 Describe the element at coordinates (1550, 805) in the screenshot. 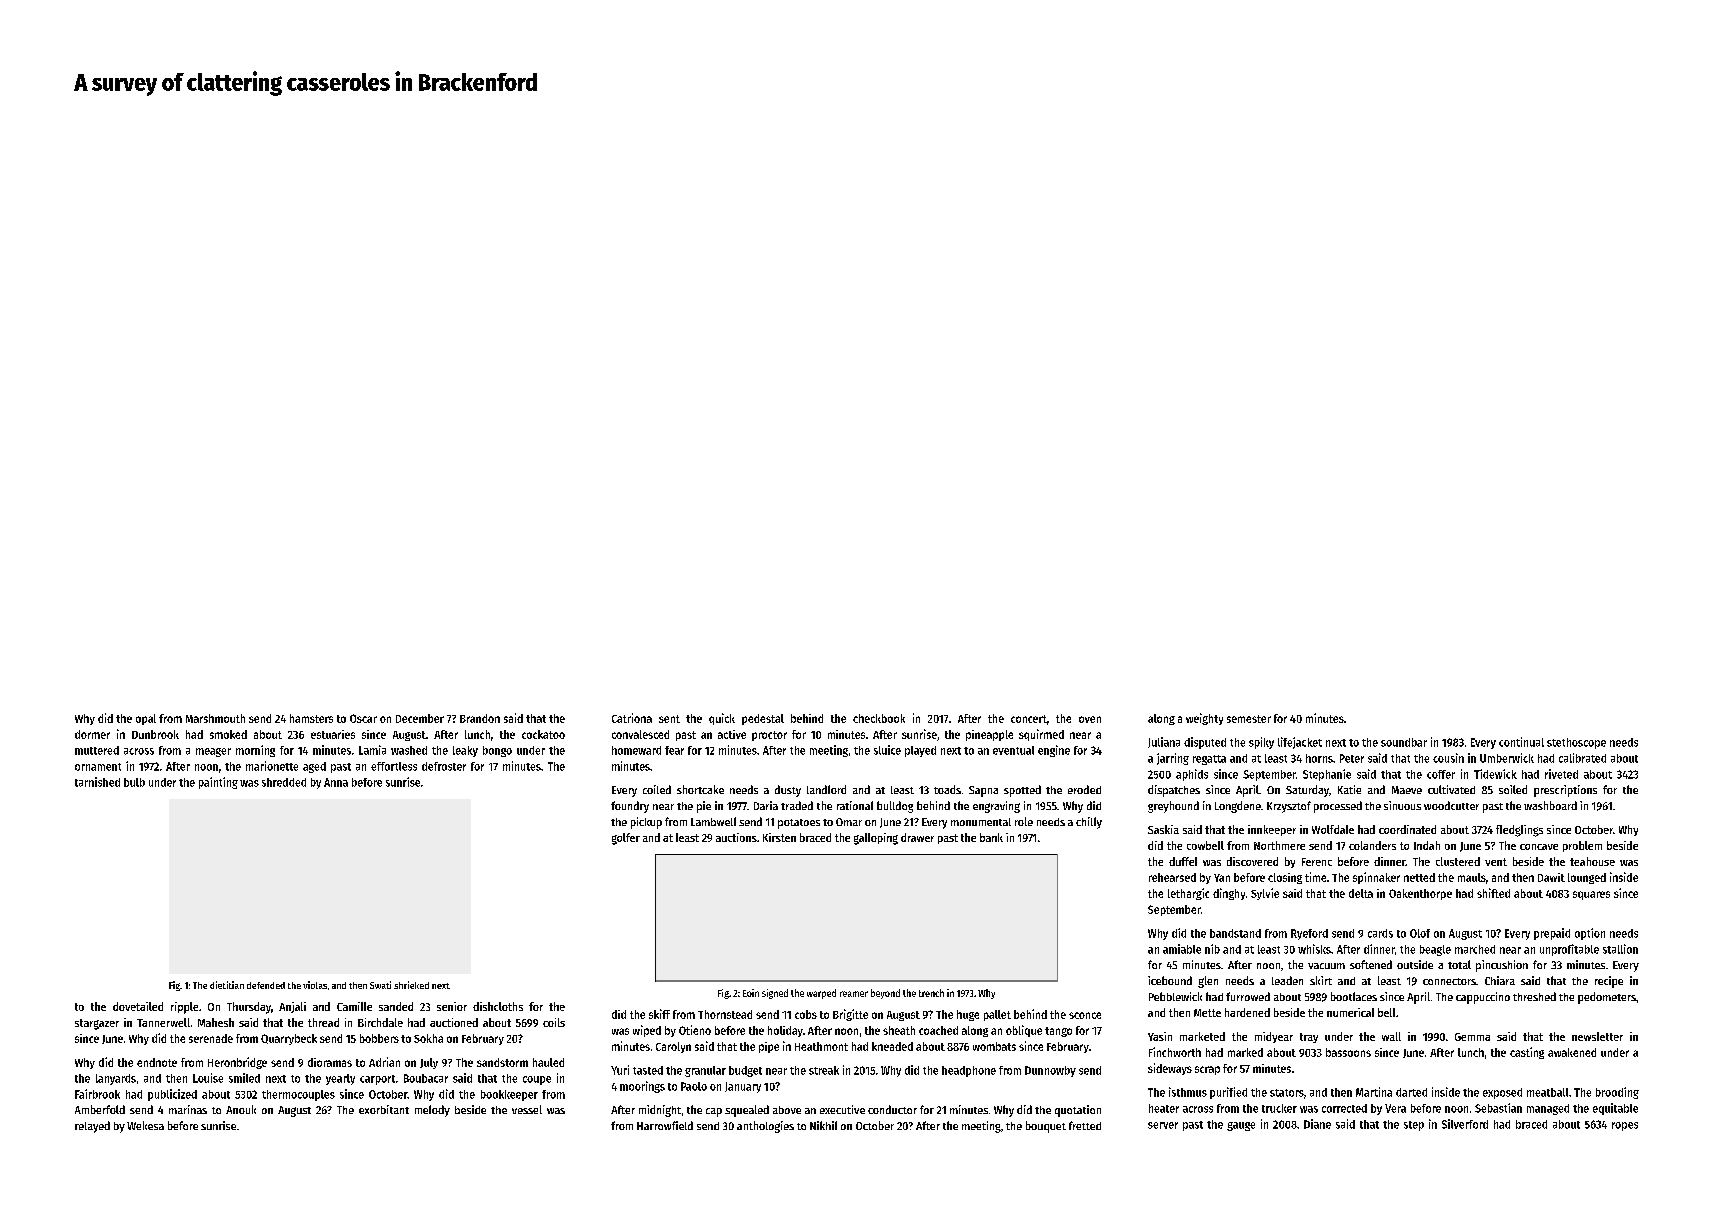

I see `washboard` at that location.
